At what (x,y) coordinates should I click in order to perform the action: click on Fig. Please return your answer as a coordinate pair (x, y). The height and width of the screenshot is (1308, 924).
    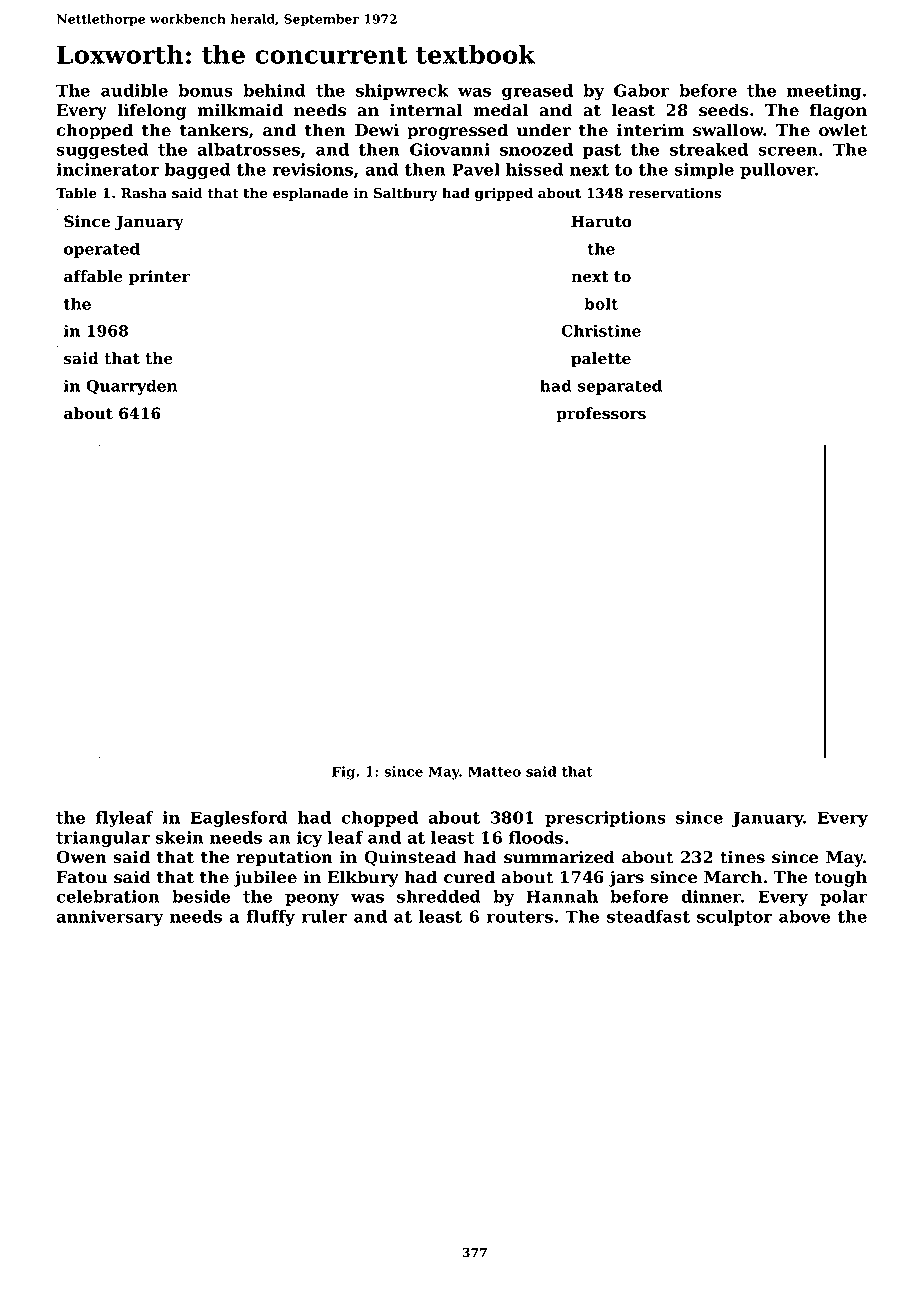
    Looking at the image, I should click on (343, 773).
